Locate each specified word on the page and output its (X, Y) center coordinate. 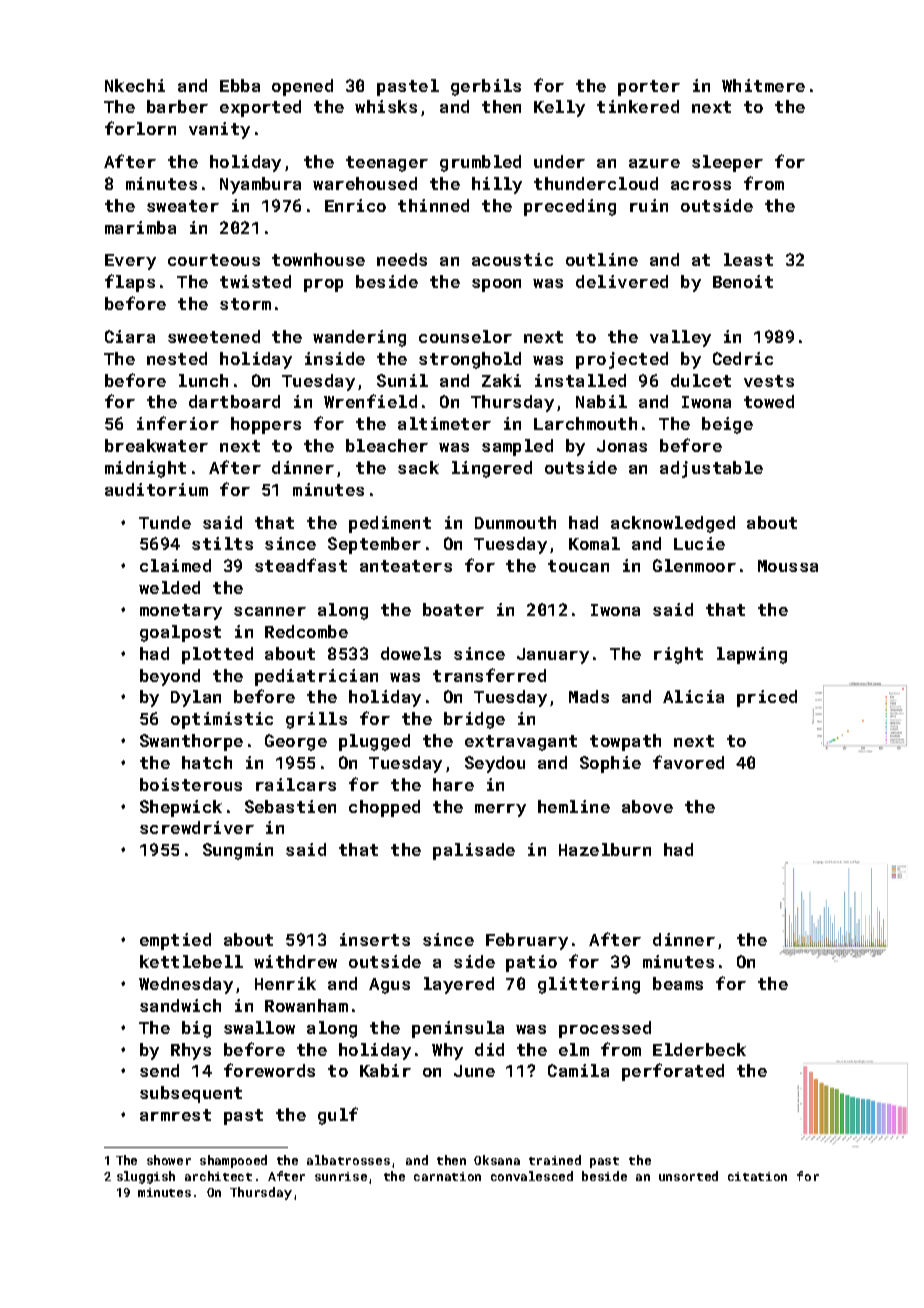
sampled (517, 447)
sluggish (146, 1177)
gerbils (486, 87)
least (748, 259)
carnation (447, 1176)
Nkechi (135, 85)
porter (649, 88)
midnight (145, 469)
